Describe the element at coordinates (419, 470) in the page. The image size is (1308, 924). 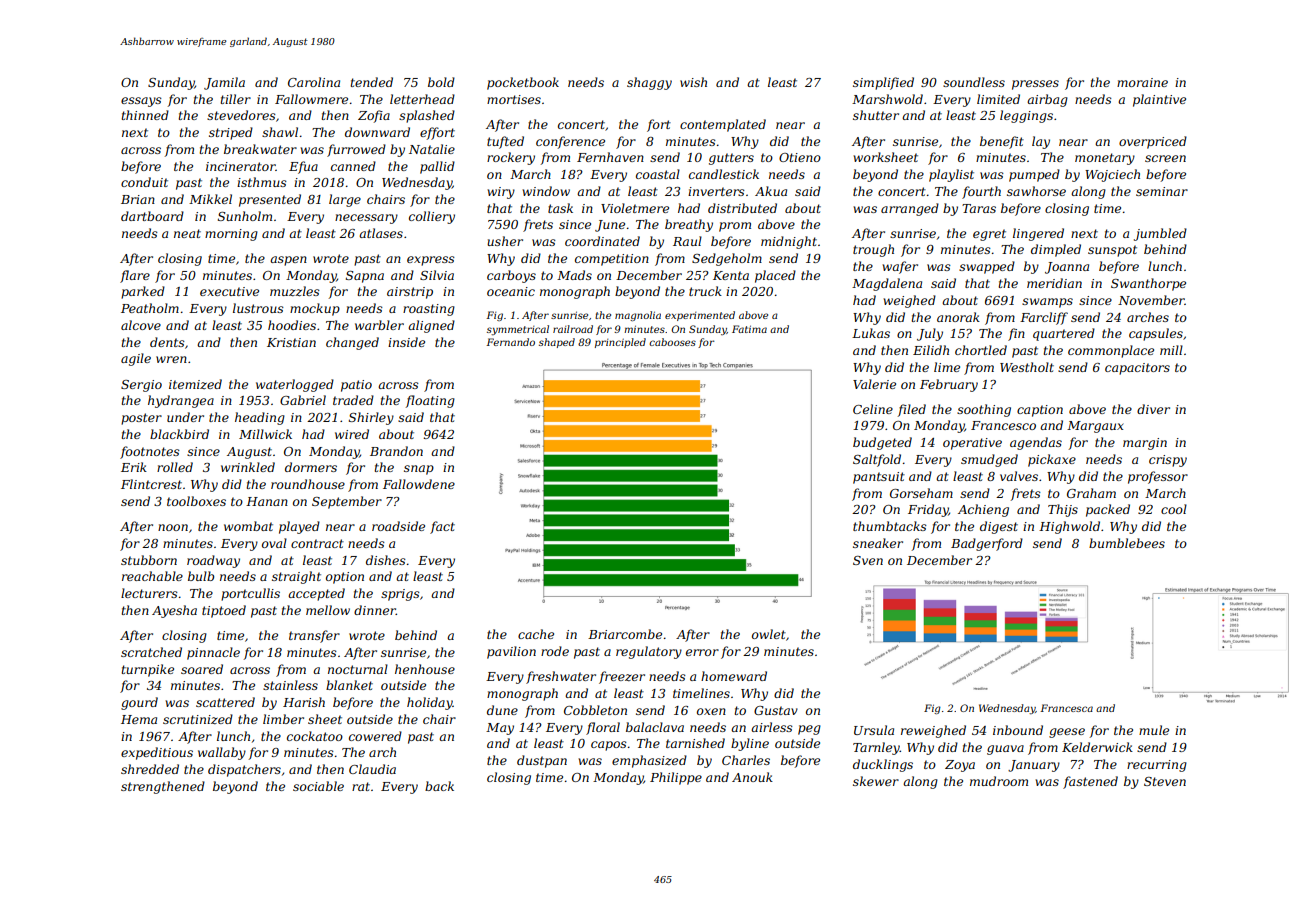
I see `snap` at that location.
